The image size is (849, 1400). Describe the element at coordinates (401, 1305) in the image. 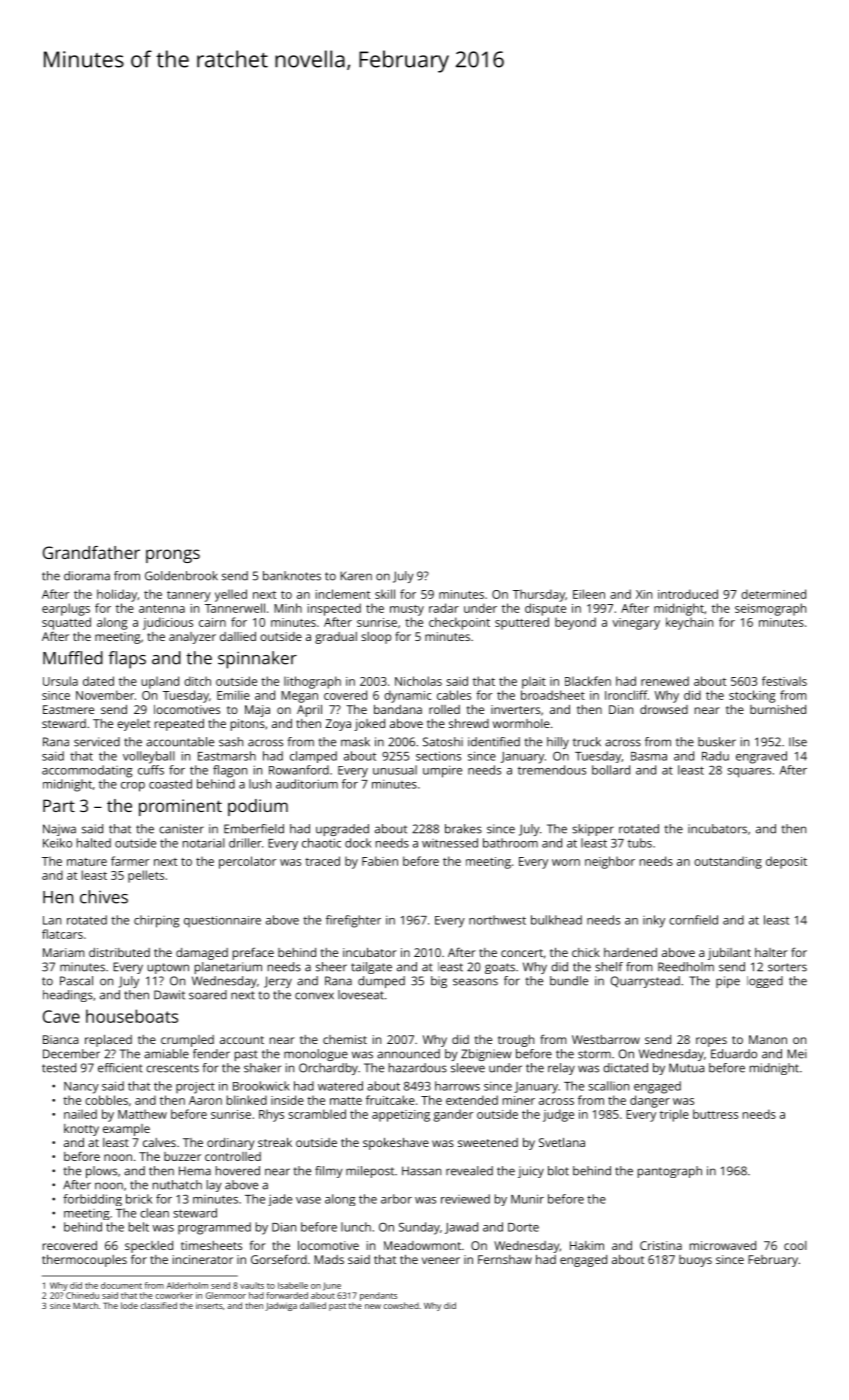

I see `cowshed` at that location.
